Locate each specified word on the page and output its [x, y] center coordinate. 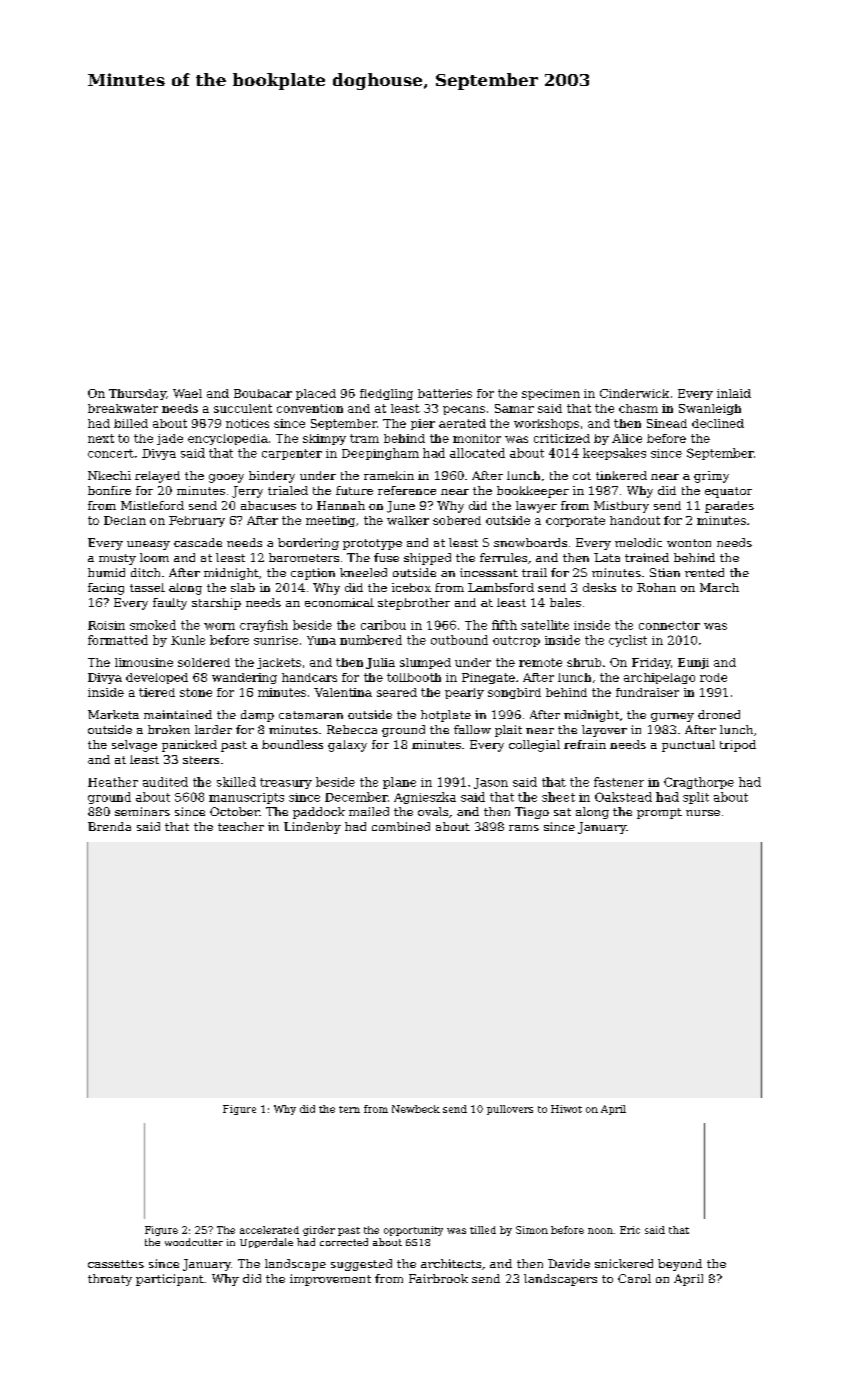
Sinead [667, 423]
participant [170, 1280]
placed [316, 394]
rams [524, 828]
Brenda [109, 826]
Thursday [137, 394]
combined [401, 826]
